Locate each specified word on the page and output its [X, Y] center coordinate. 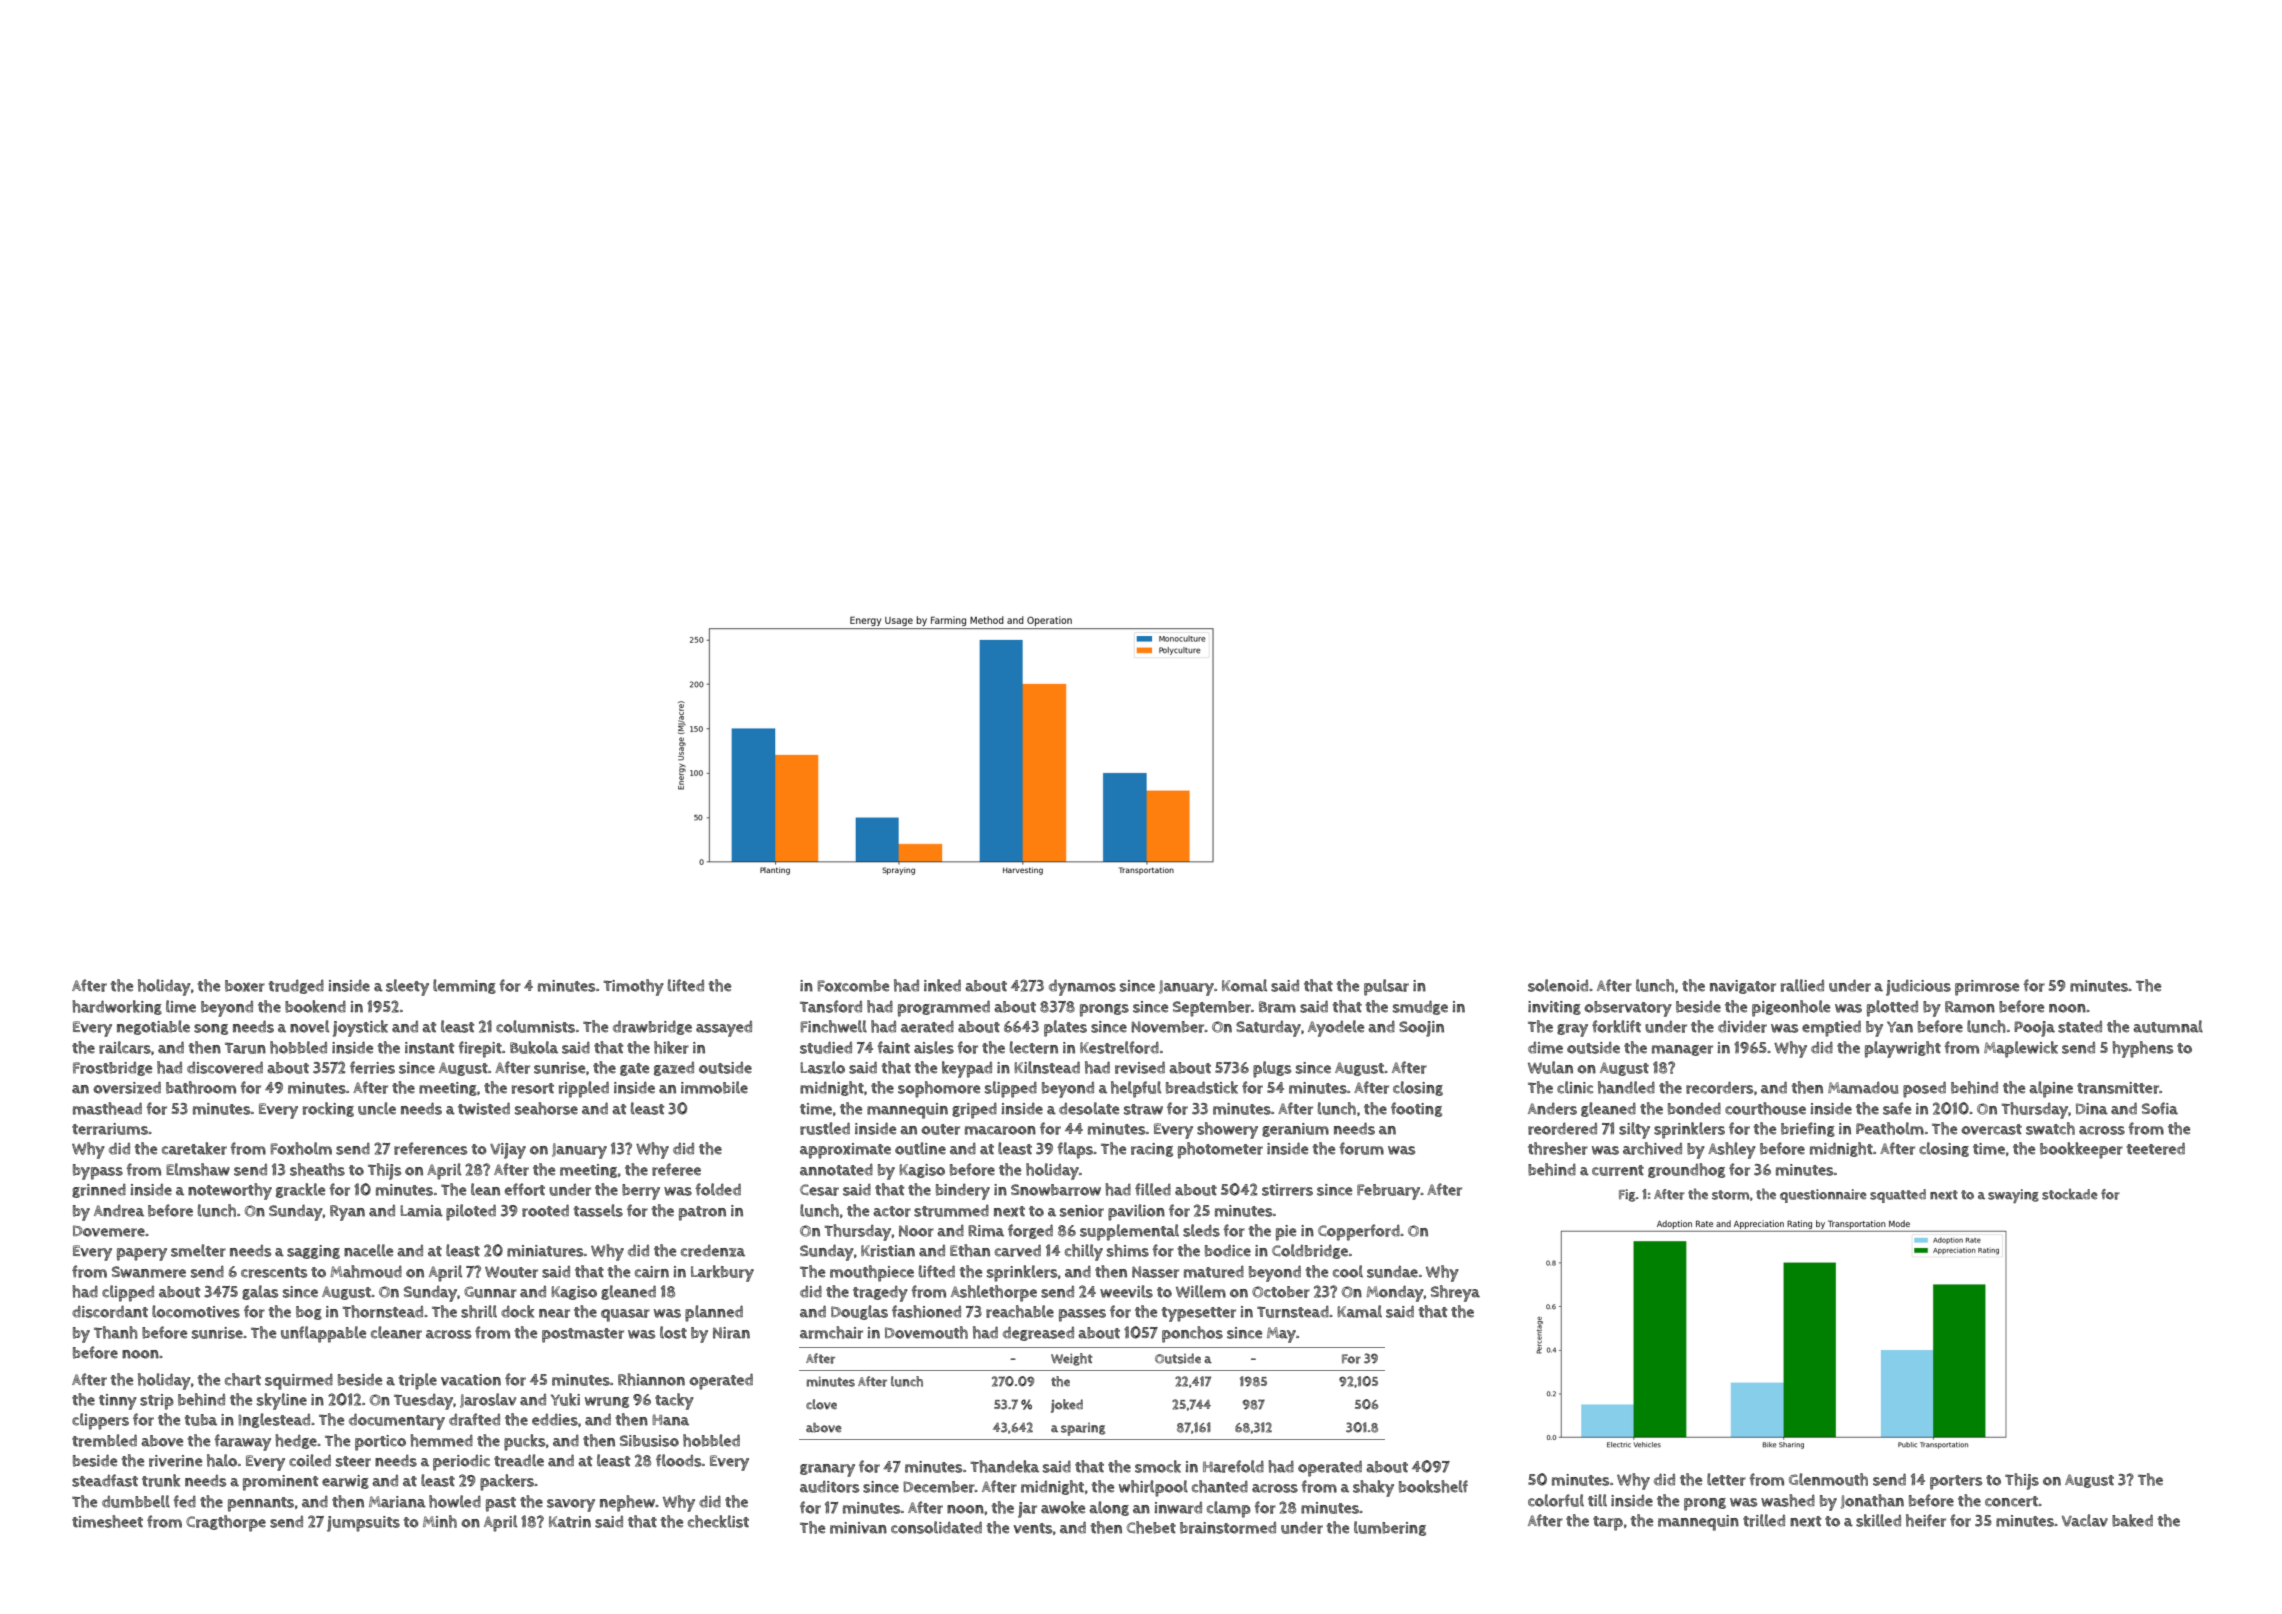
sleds [1201, 1230]
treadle [519, 1460]
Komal [1244, 985]
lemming [464, 986]
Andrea [119, 1211]
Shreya [1455, 1293]
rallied [1802, 985]
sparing [1083, 1429]
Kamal [1359, 1311]
